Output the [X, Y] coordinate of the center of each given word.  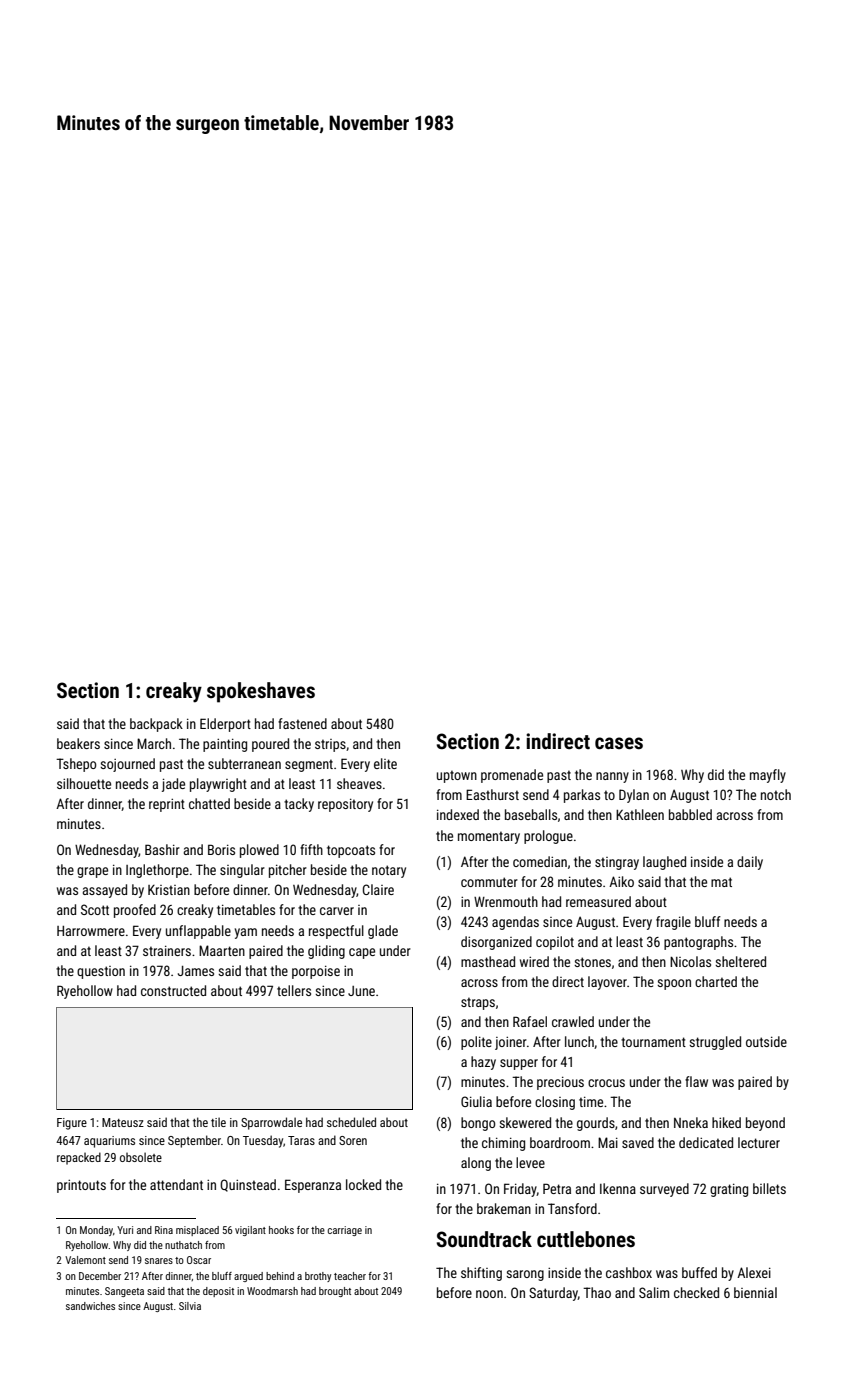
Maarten [222, 950]
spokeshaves [261, 692]
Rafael [530, 1021]
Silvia [190, 1306]
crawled [573, 1021]
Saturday [553, 1294]
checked [696, 1292]
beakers [78, 743]
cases [619, 743]
